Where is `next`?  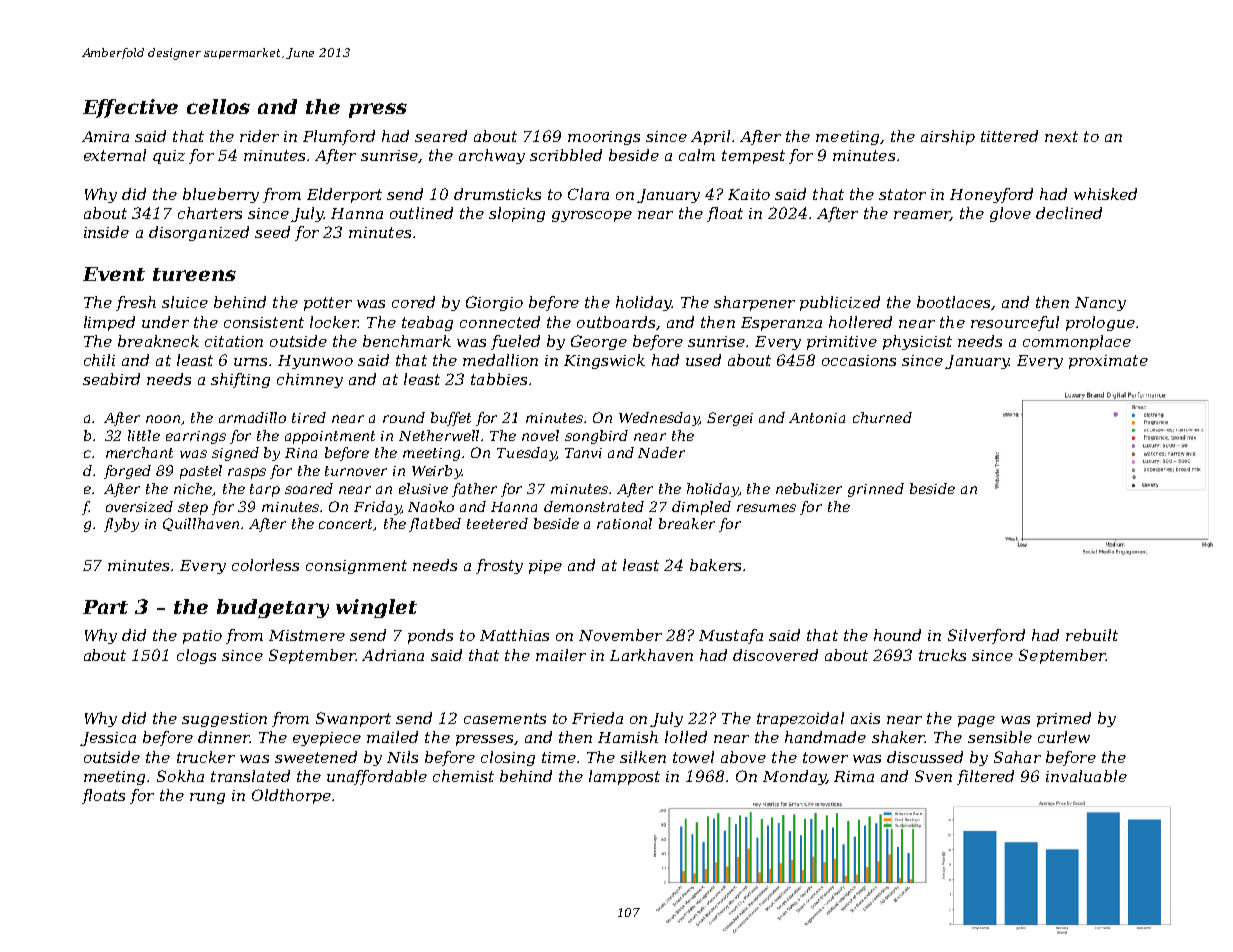 next is located at coordinates (1061, 136).
